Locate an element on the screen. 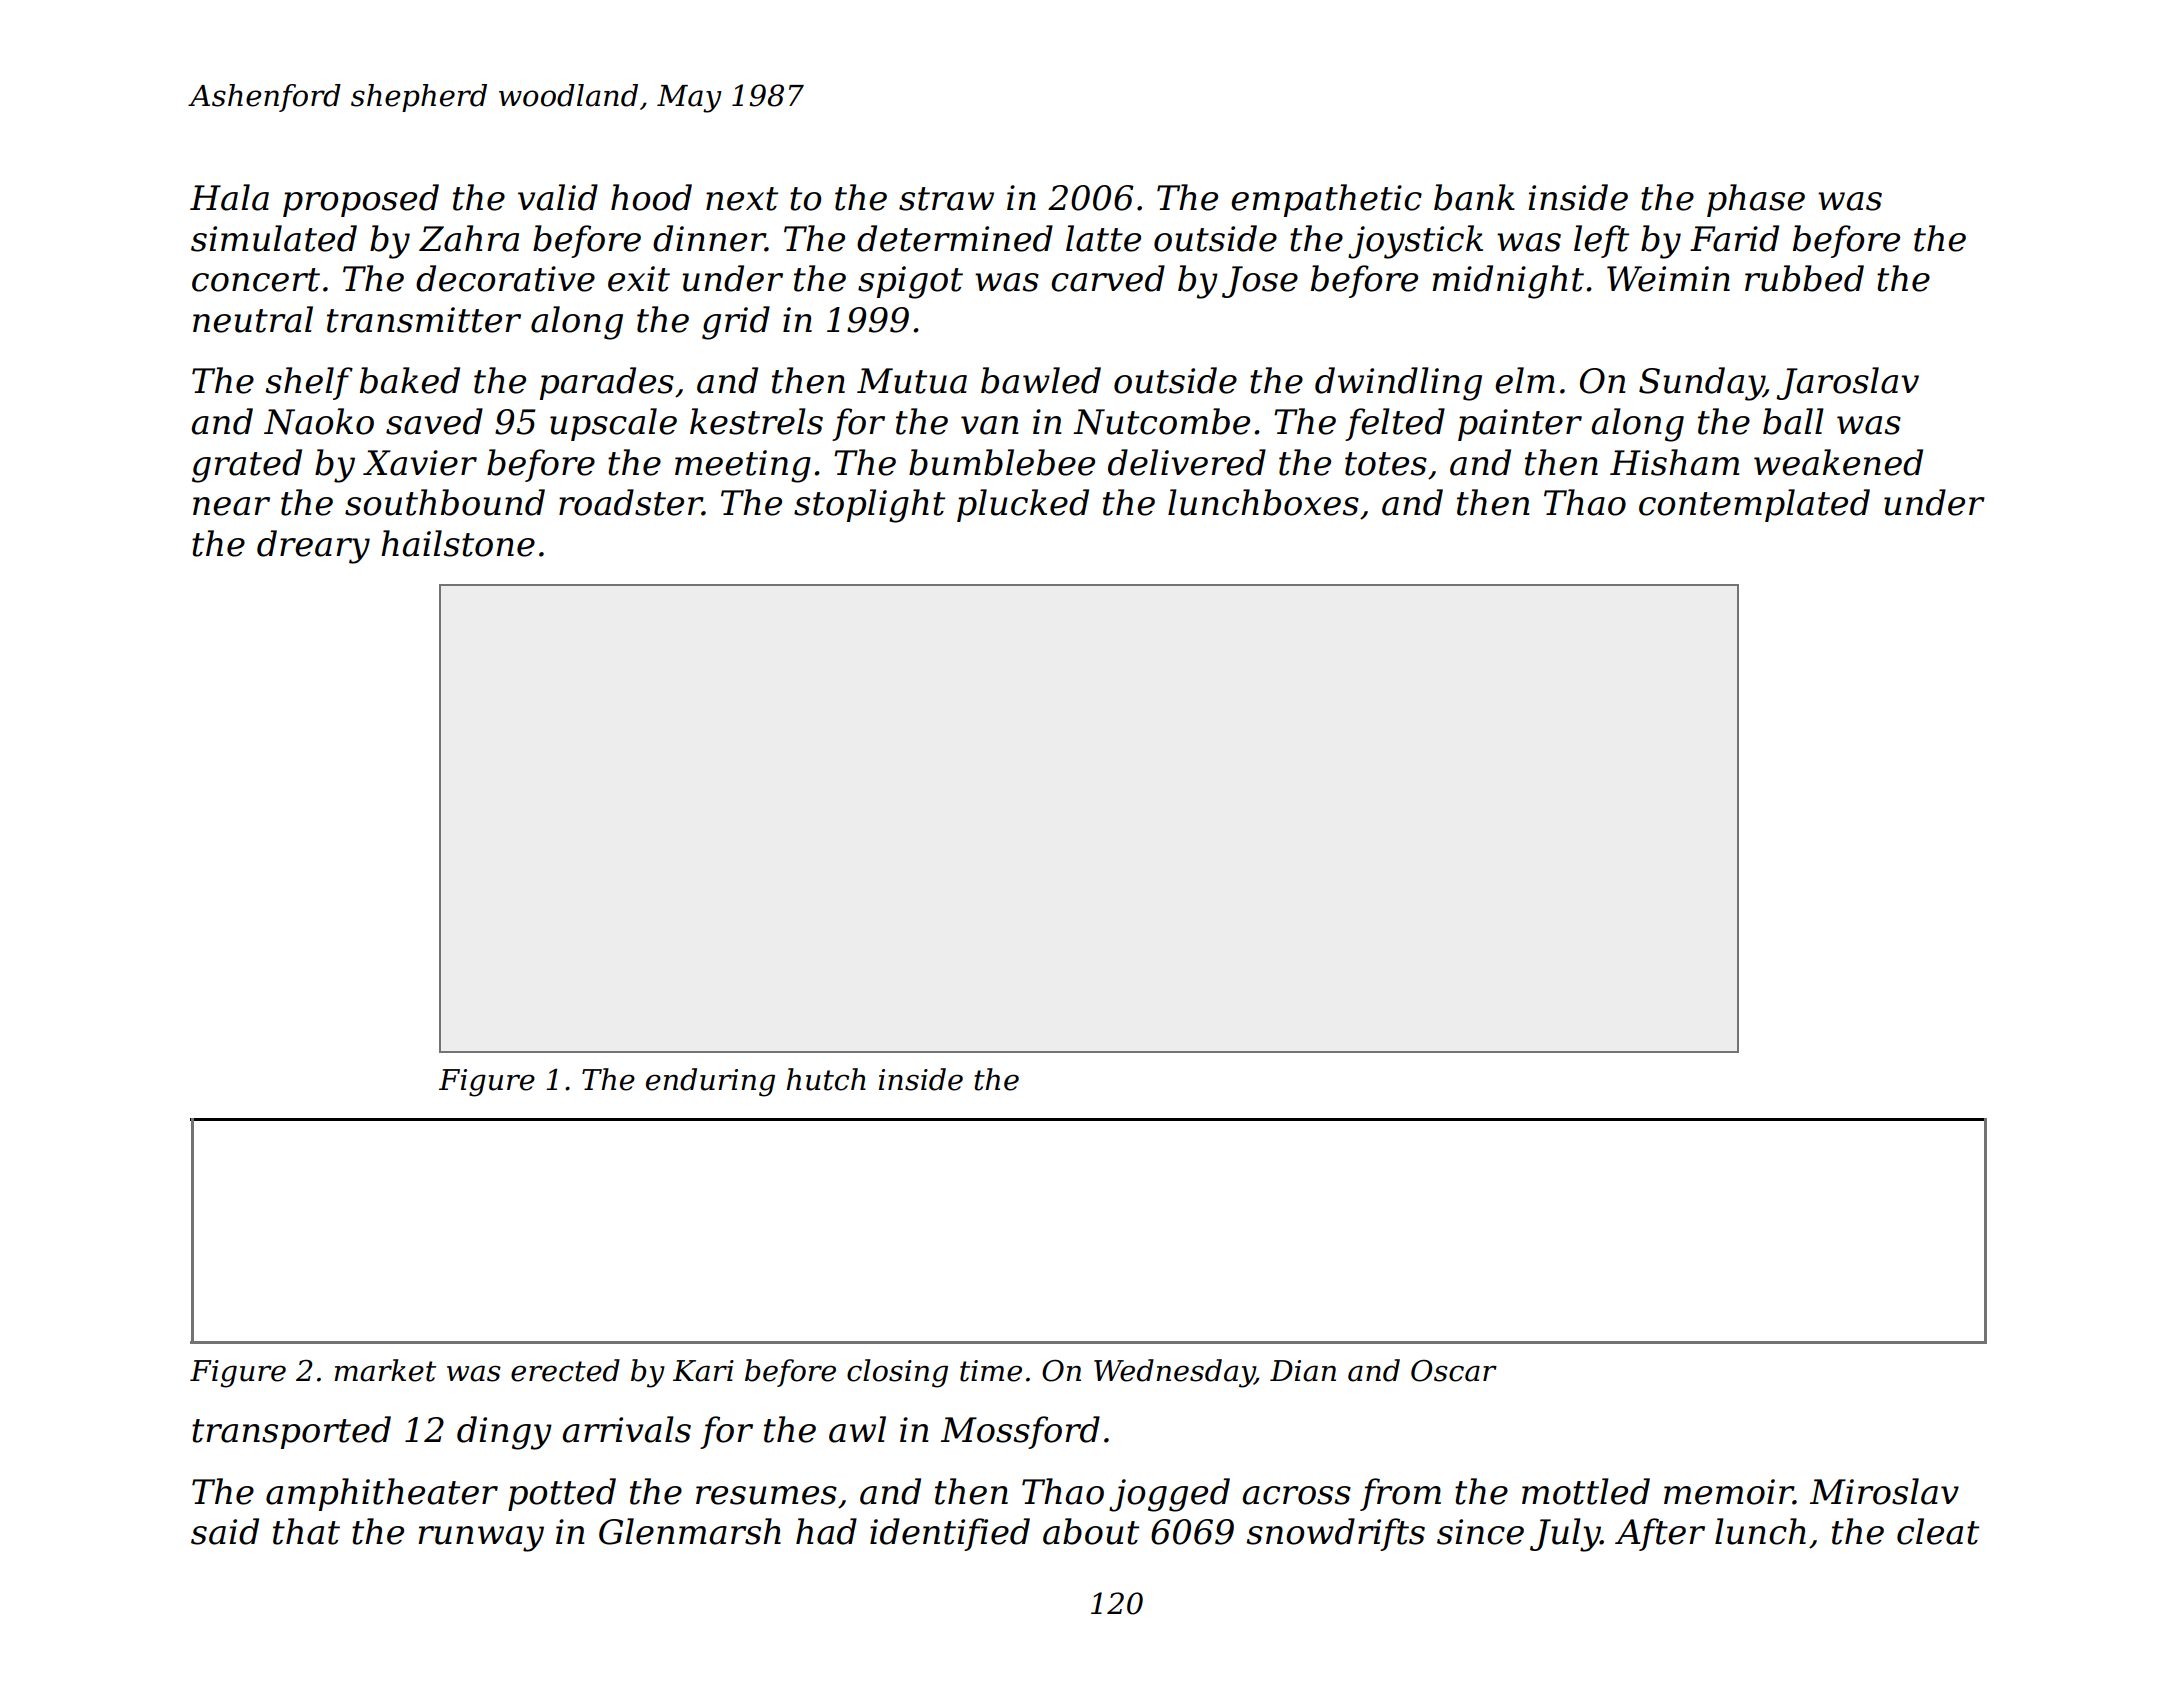 This screenshot has height=1683, width=2178. snowdrifts is located at coordinates (1335, 1534).
